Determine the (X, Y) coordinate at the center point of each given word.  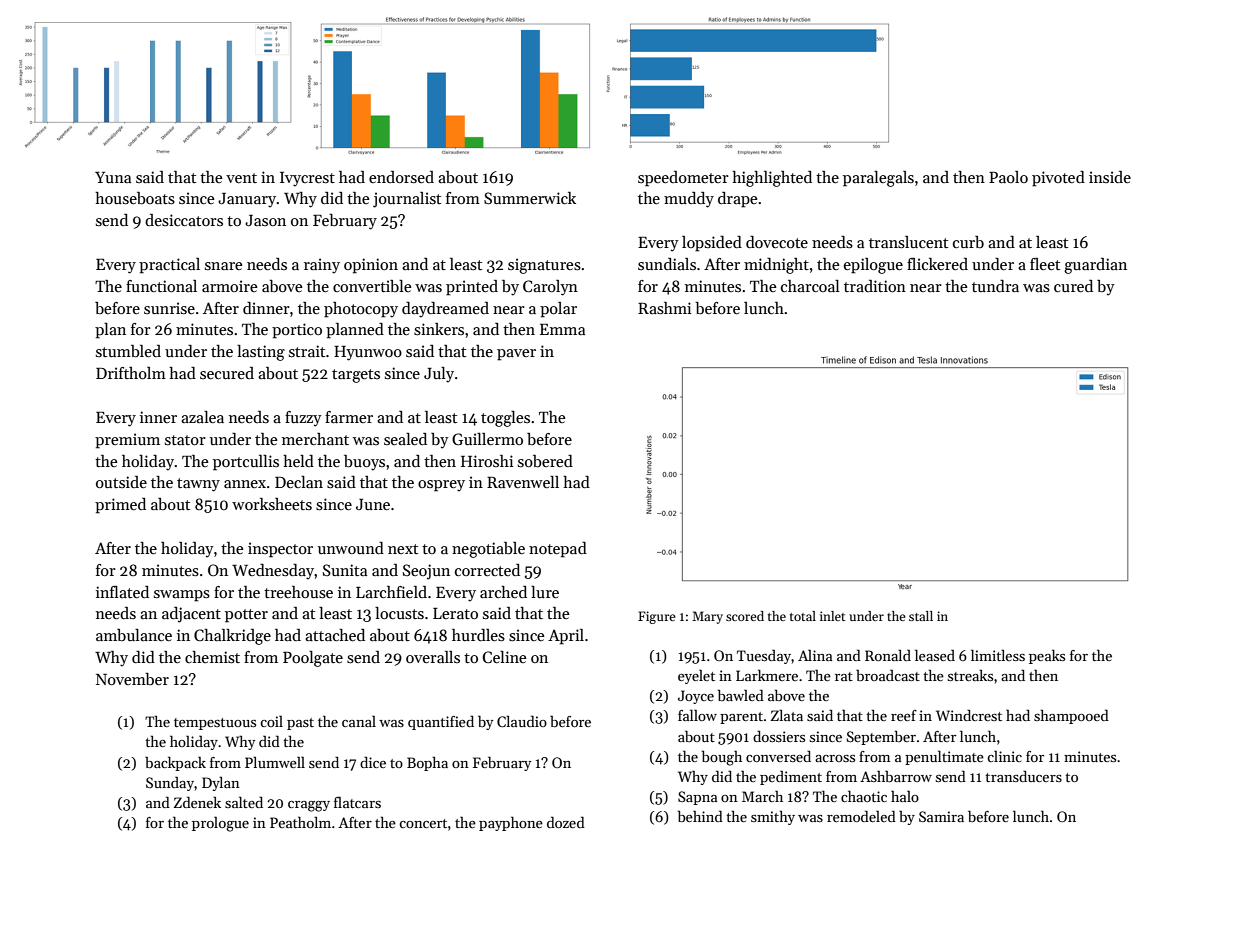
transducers (1023, 776)
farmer (349, 417)
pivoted (1058, 179)
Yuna (113, 177)
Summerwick (530, 198)
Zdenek (197, 802)
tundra (995, 286)
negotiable (488, 550)
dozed (566, 822)
